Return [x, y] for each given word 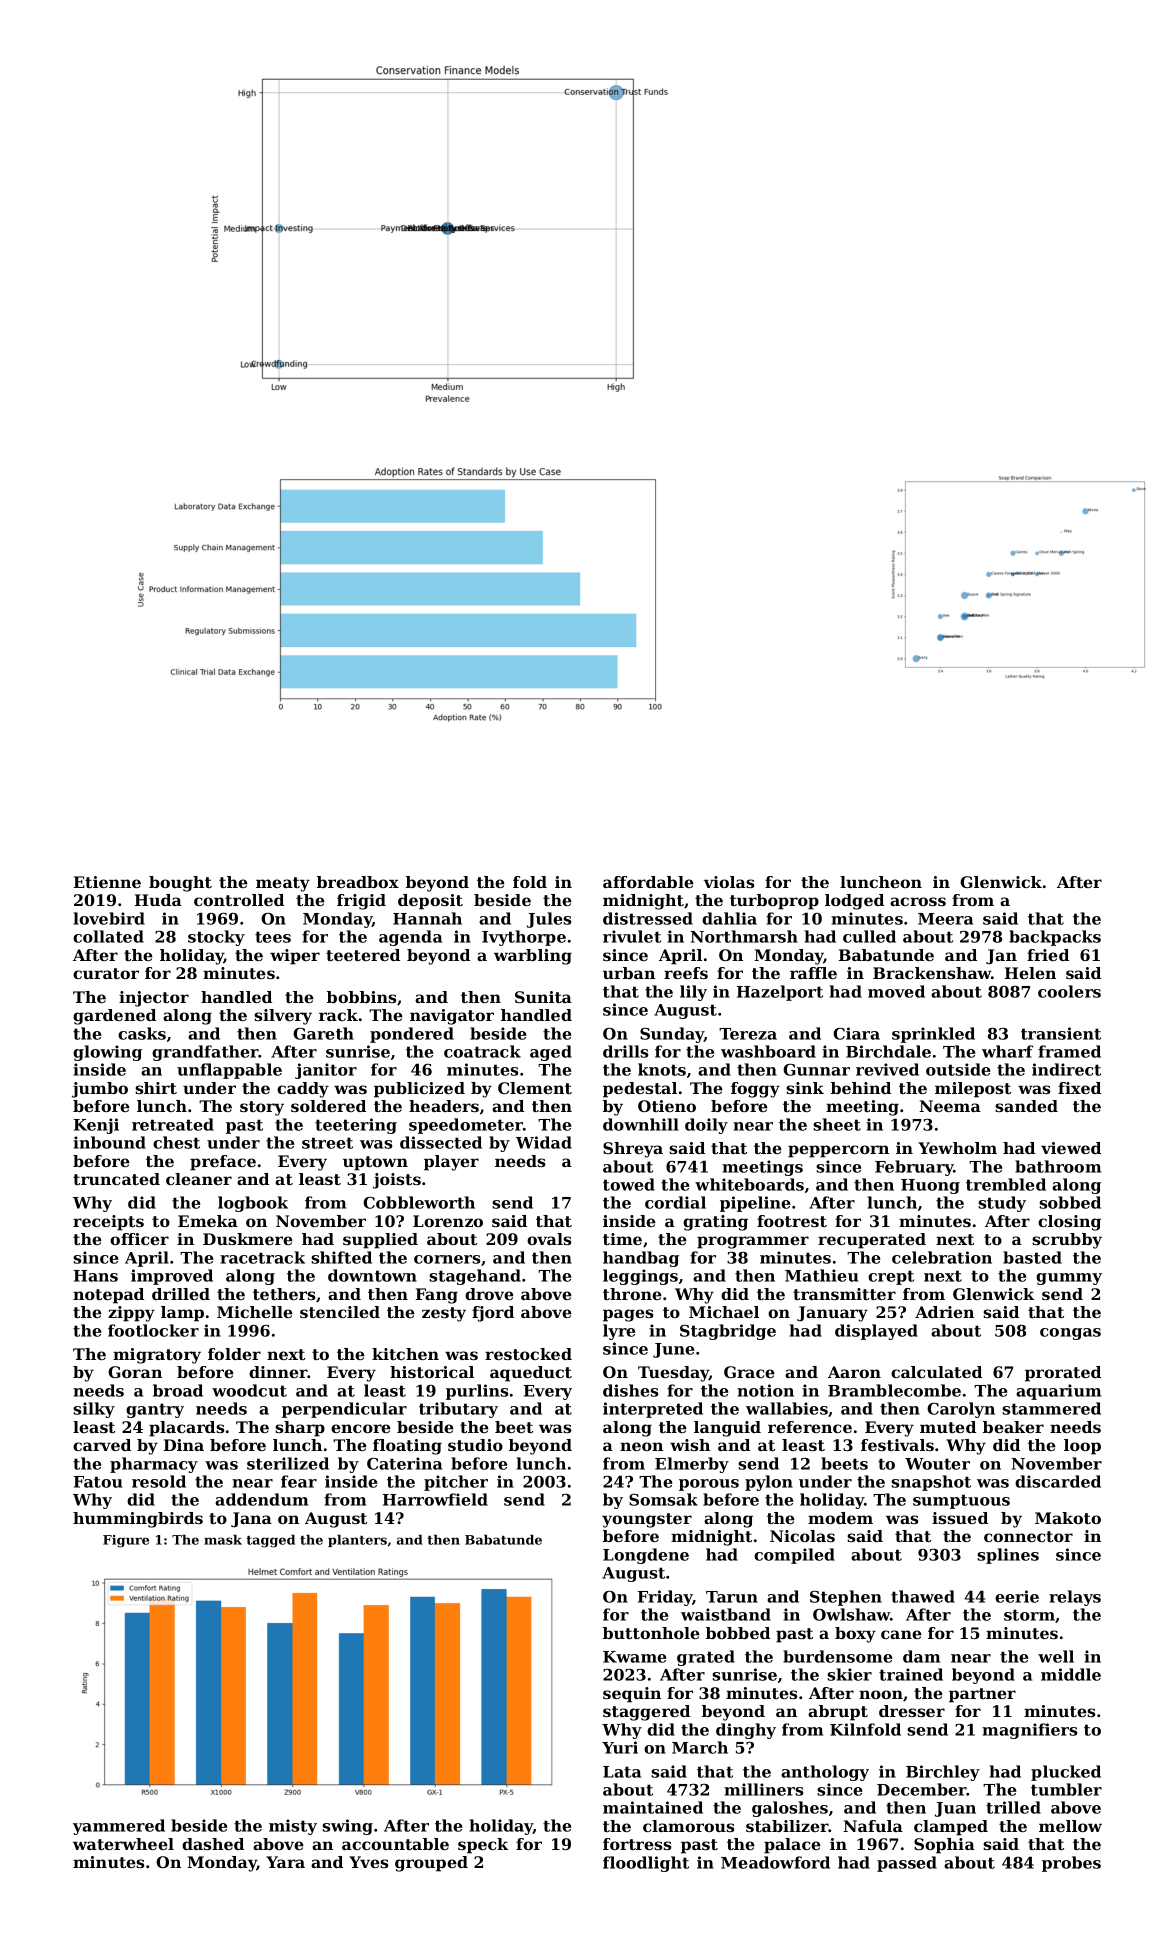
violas [729, 882]
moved [896, 991]
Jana [251, 1520]
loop [1082, 1447]
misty [293, 1827]
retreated [173, 1124]
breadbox [358, 882]
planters [357, 1541]
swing [347, 1827]
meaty [283, 884]
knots [662, 1069]
